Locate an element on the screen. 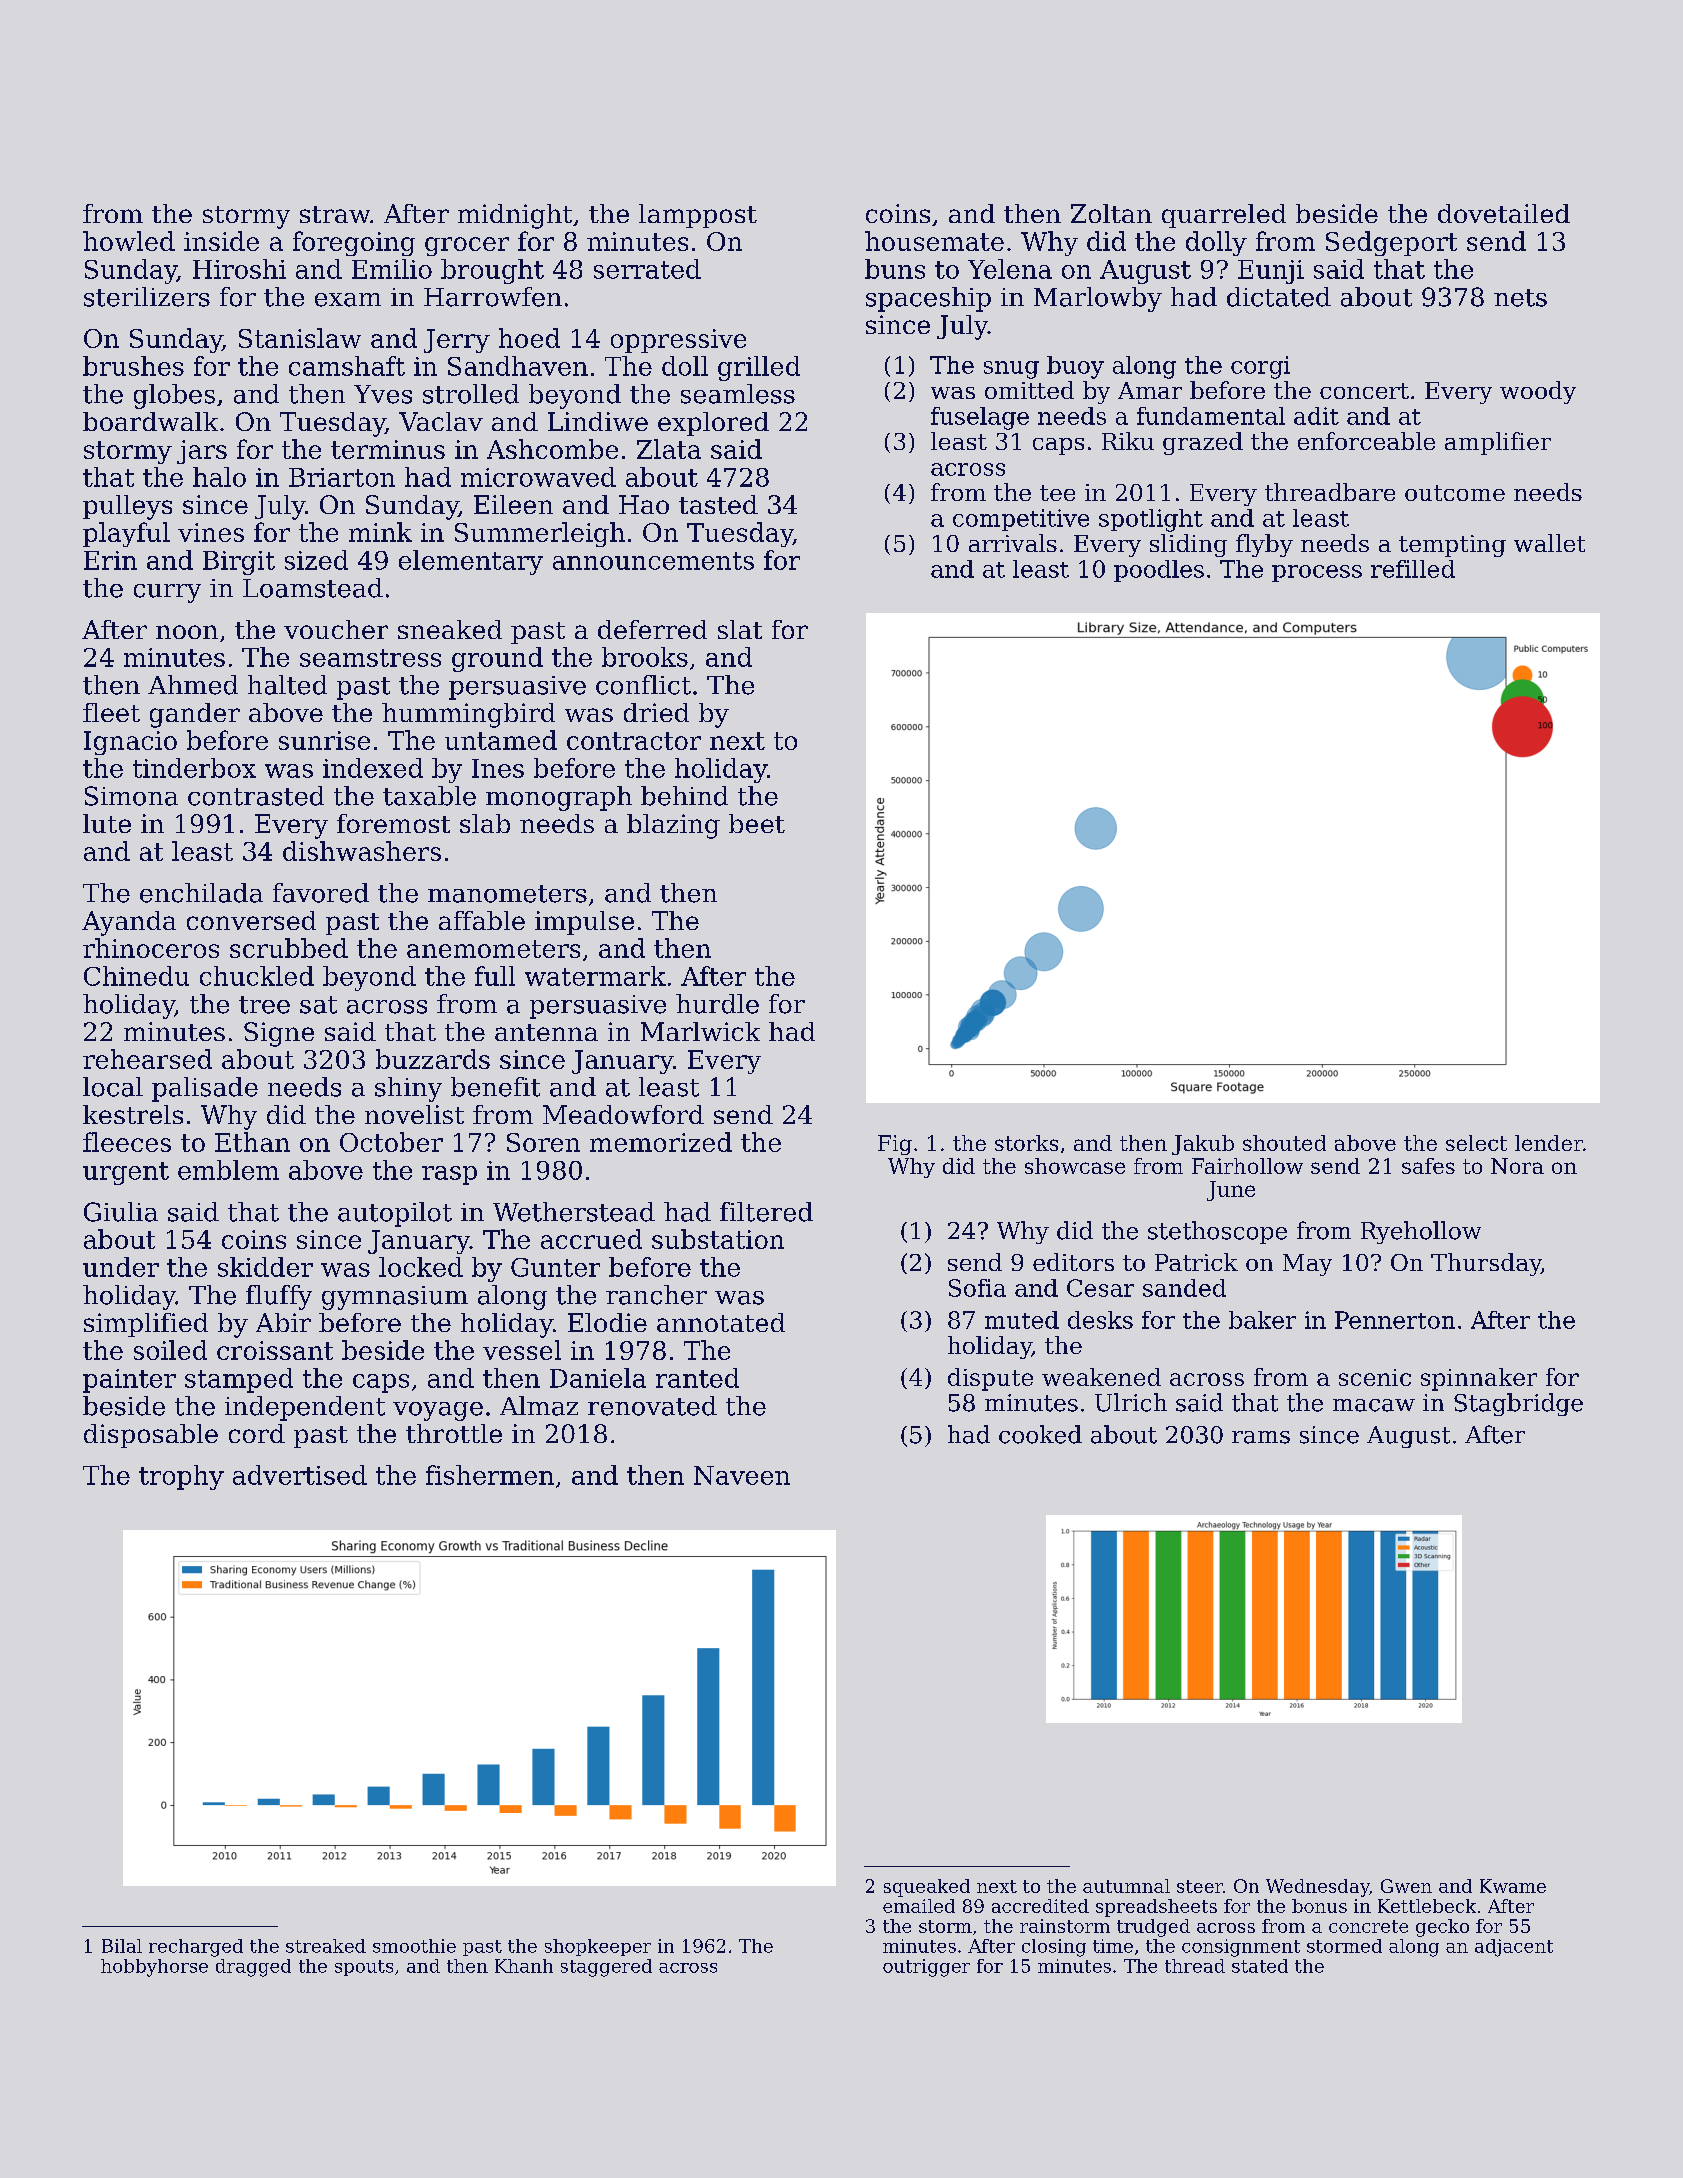 The height and width of the screenshot is (2178, 1683). fluffy is located at coordinates (279, 1297).
